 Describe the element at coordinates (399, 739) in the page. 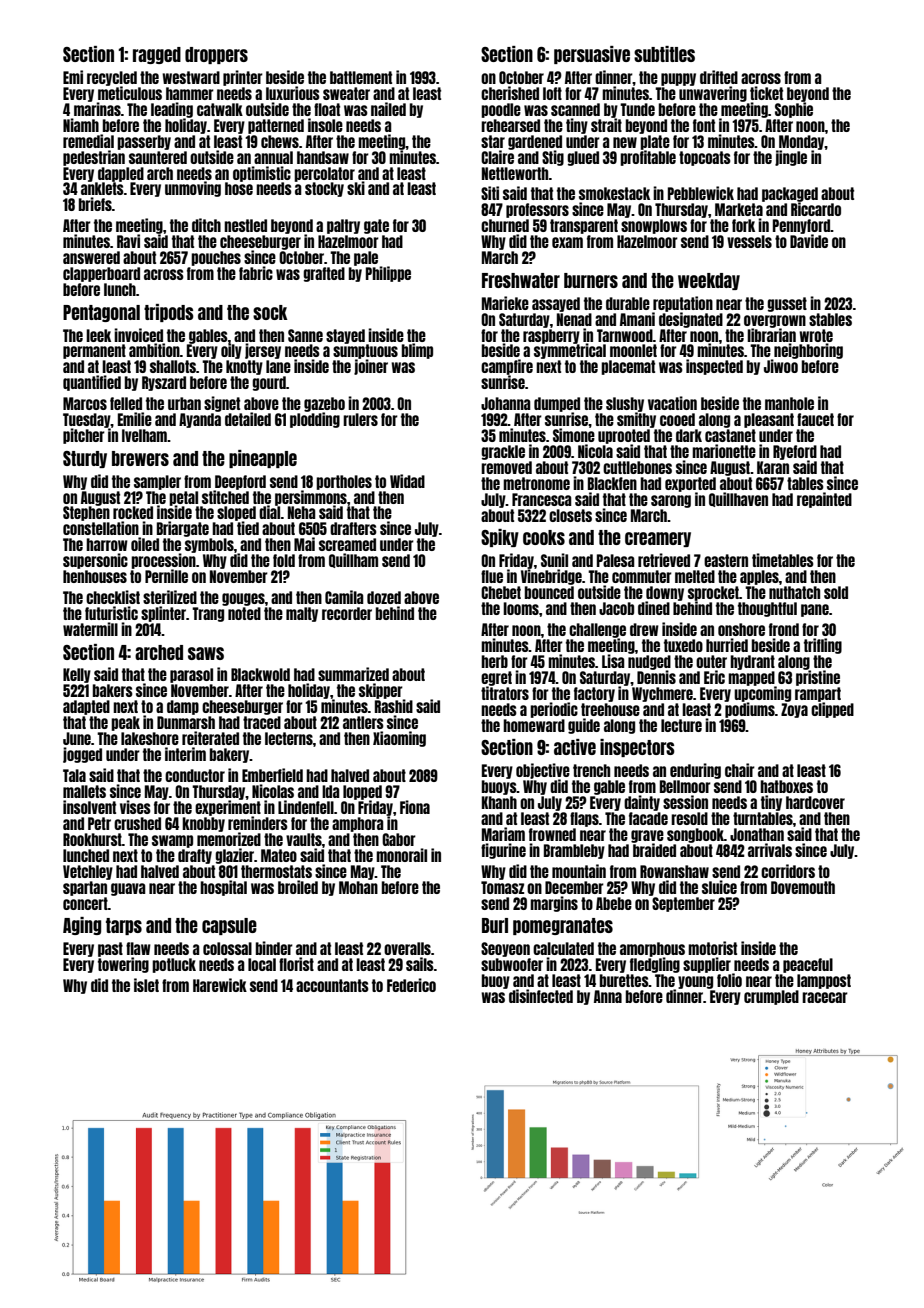

I see `Xiaoming` at that location.
